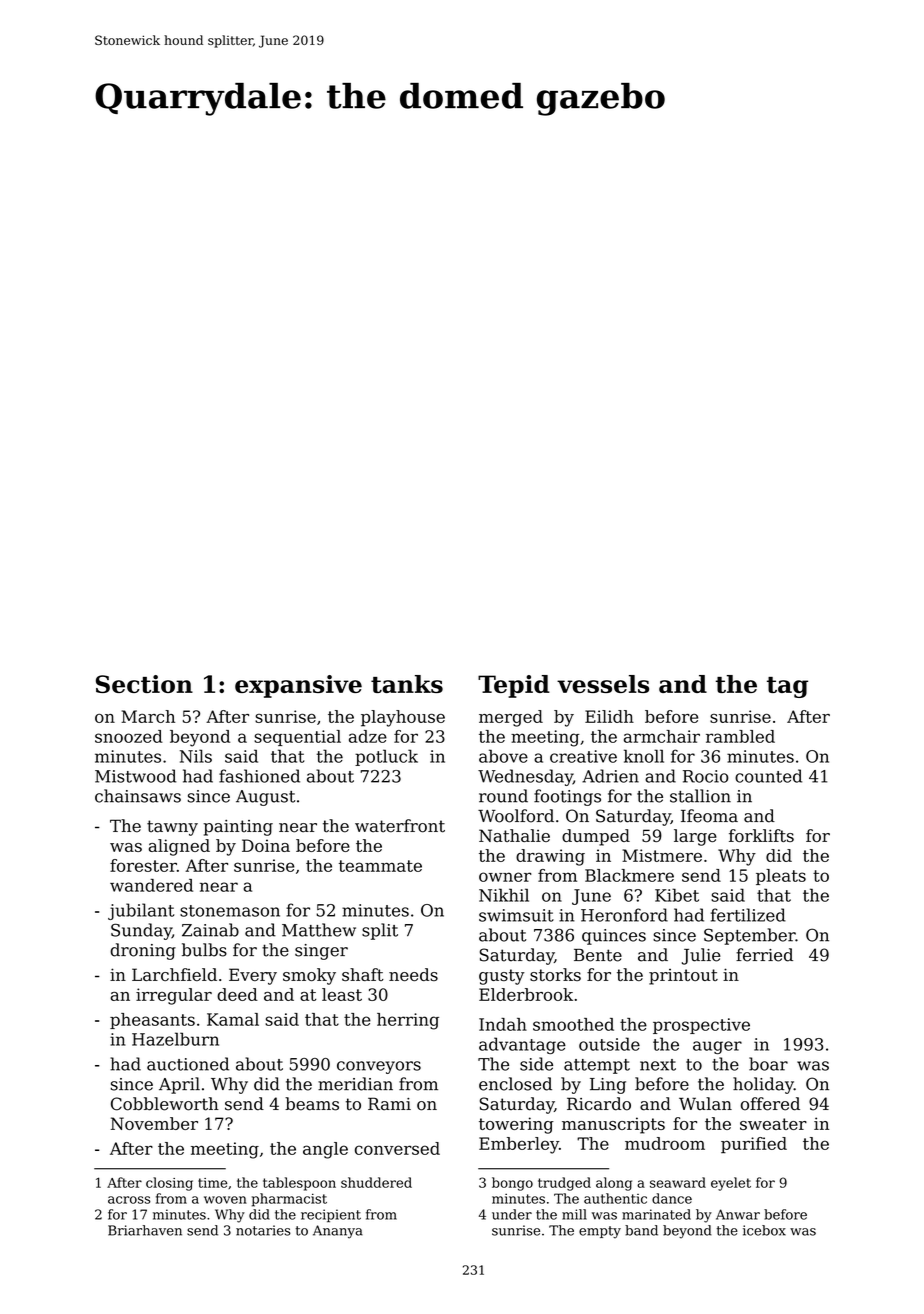 The height and width of the screenshot is (1314, 924). I want to click on across, so click(129, 1200).
